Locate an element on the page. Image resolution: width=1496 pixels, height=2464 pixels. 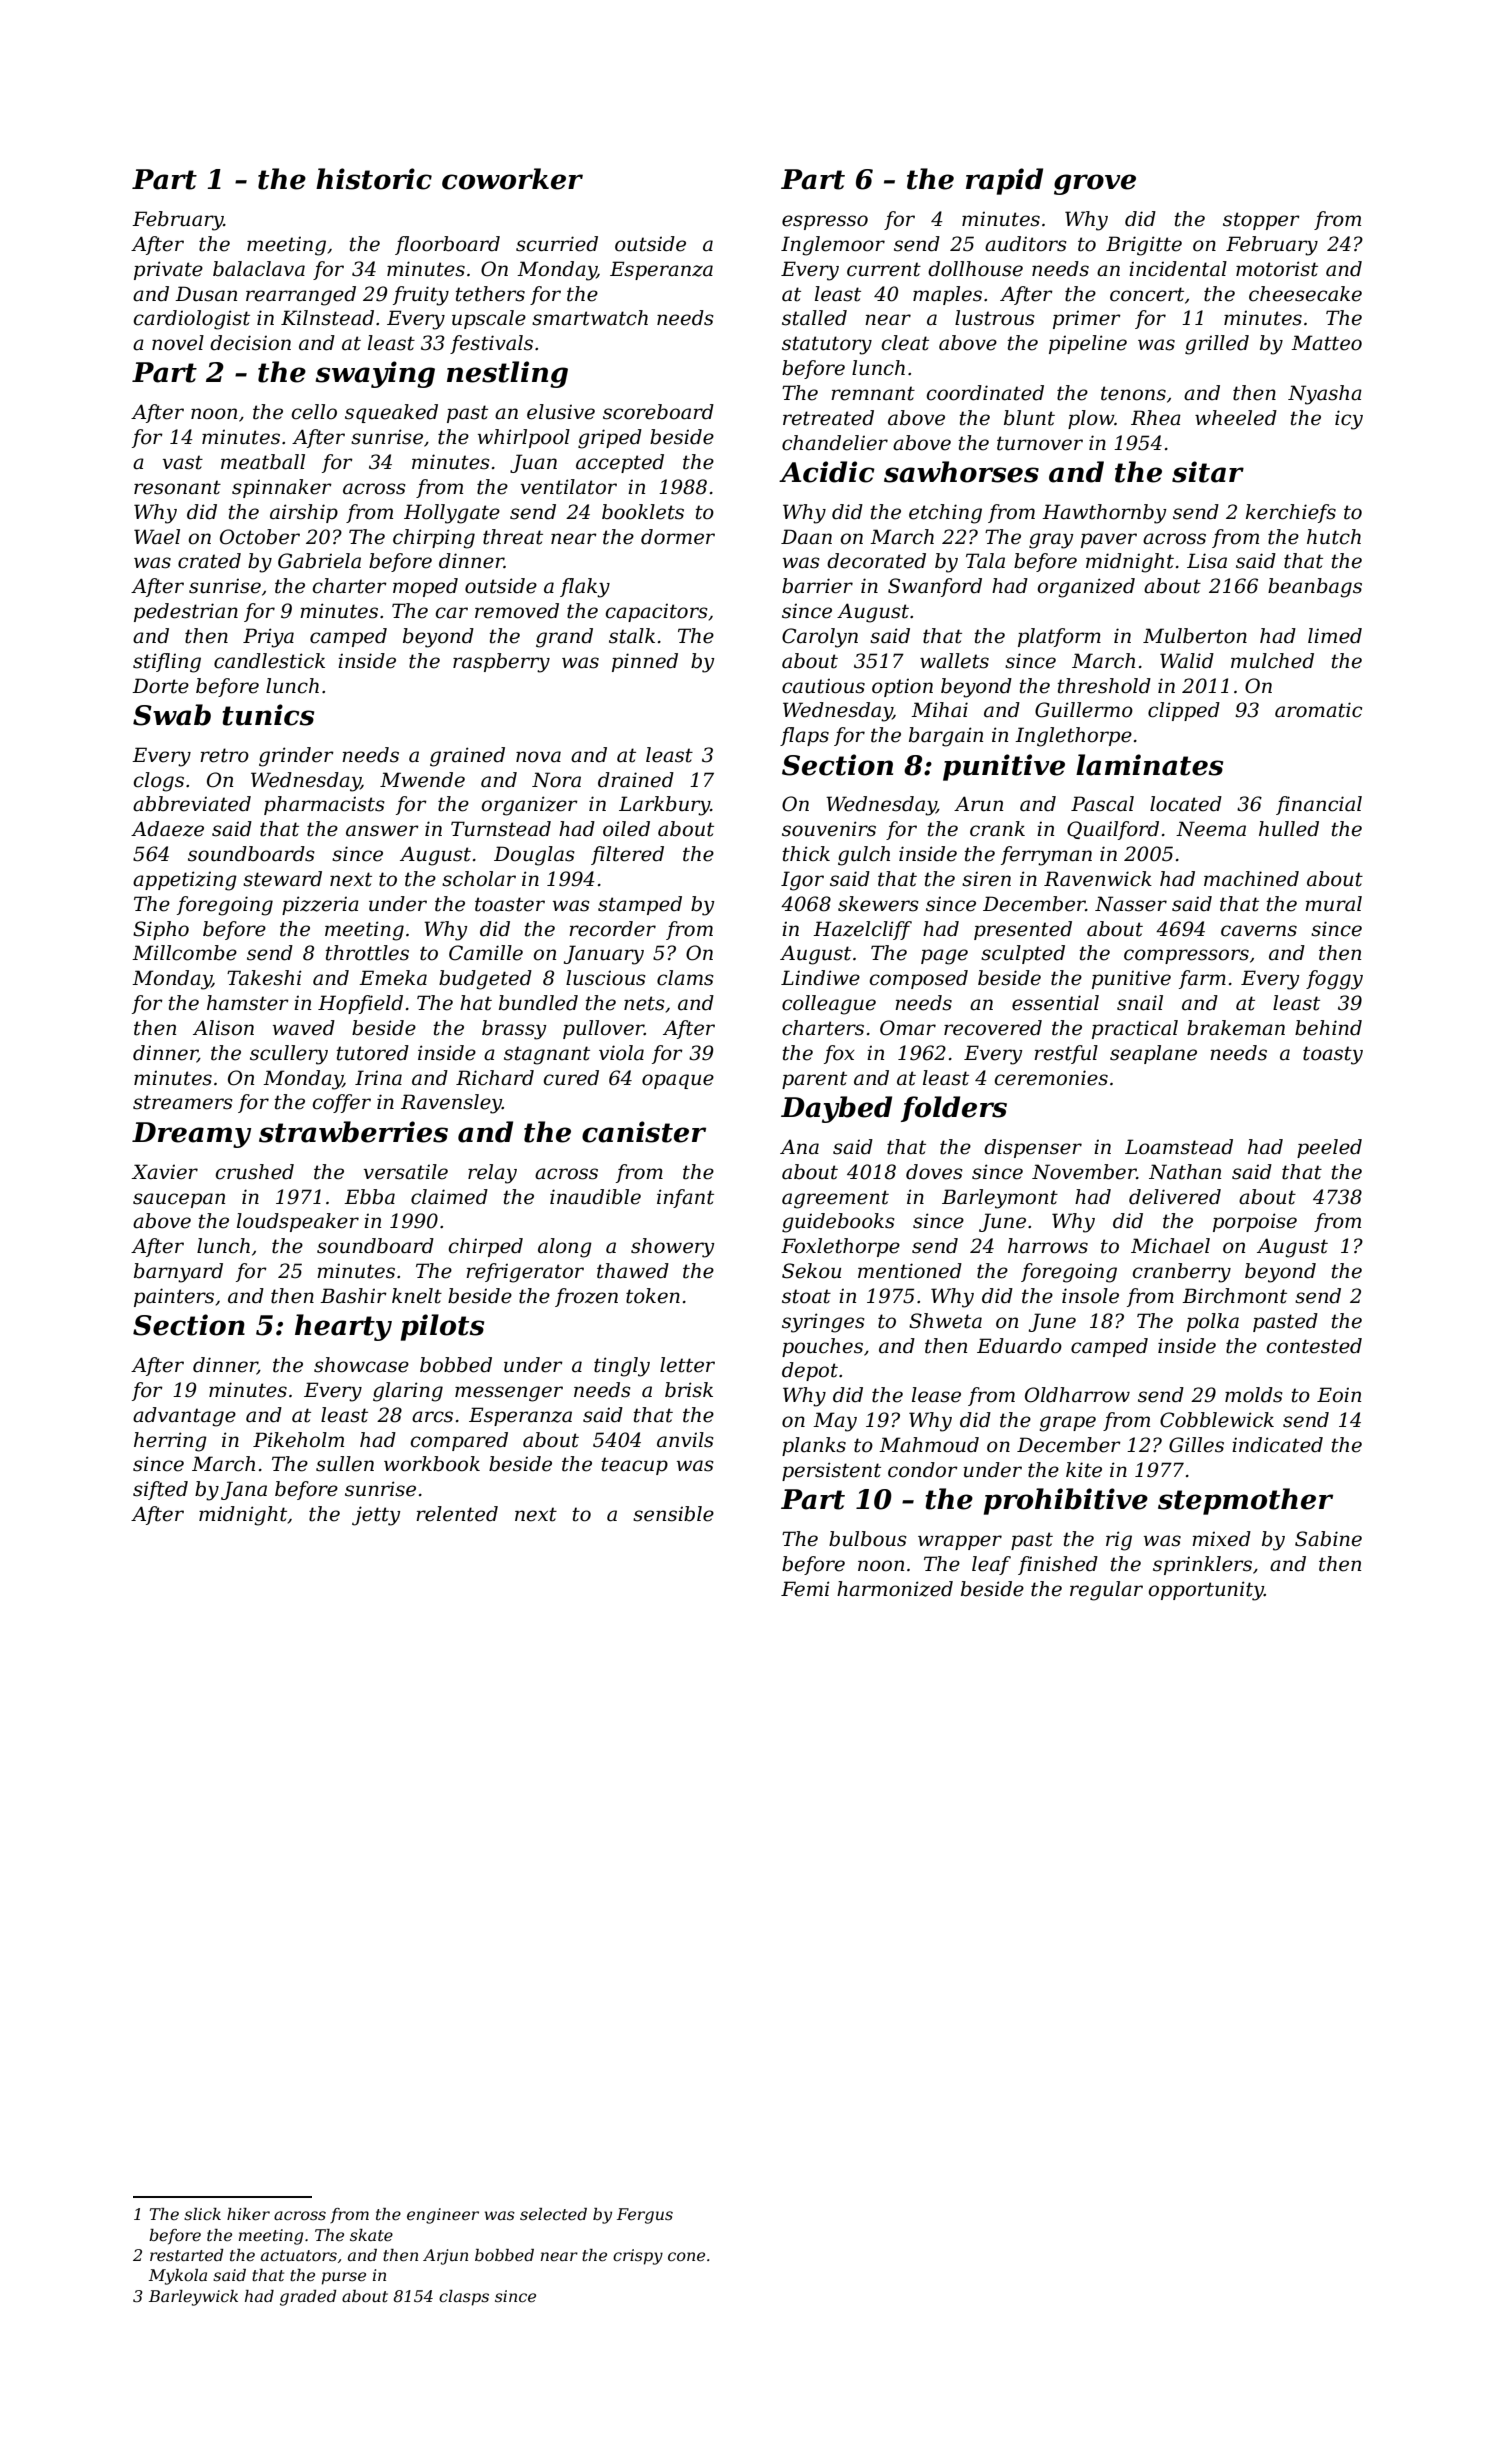
Swab is located at coordinates (172, 715).
